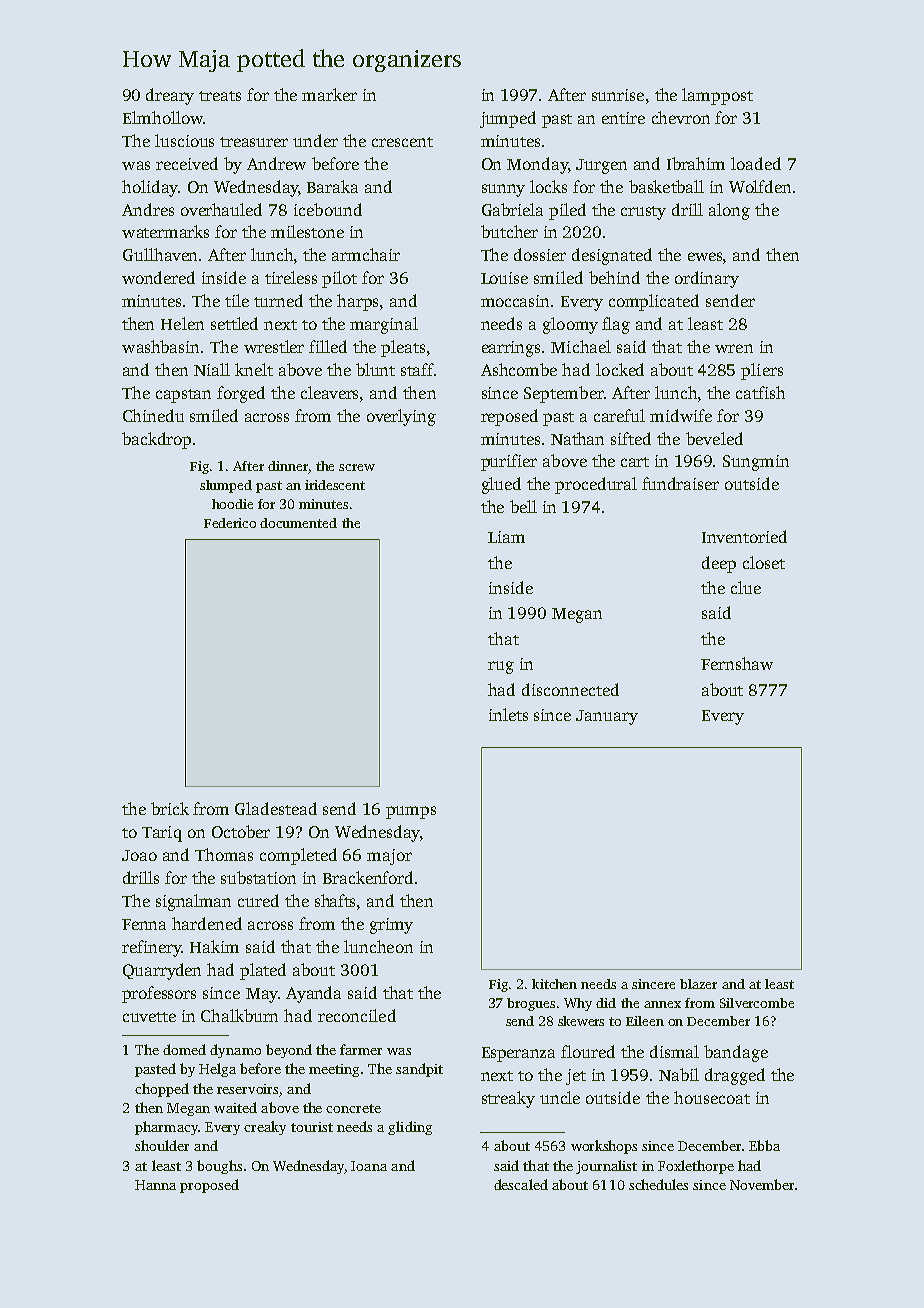  Describe the element at coordinates (570, 689) in the page. I see `disconnected` at that location.
